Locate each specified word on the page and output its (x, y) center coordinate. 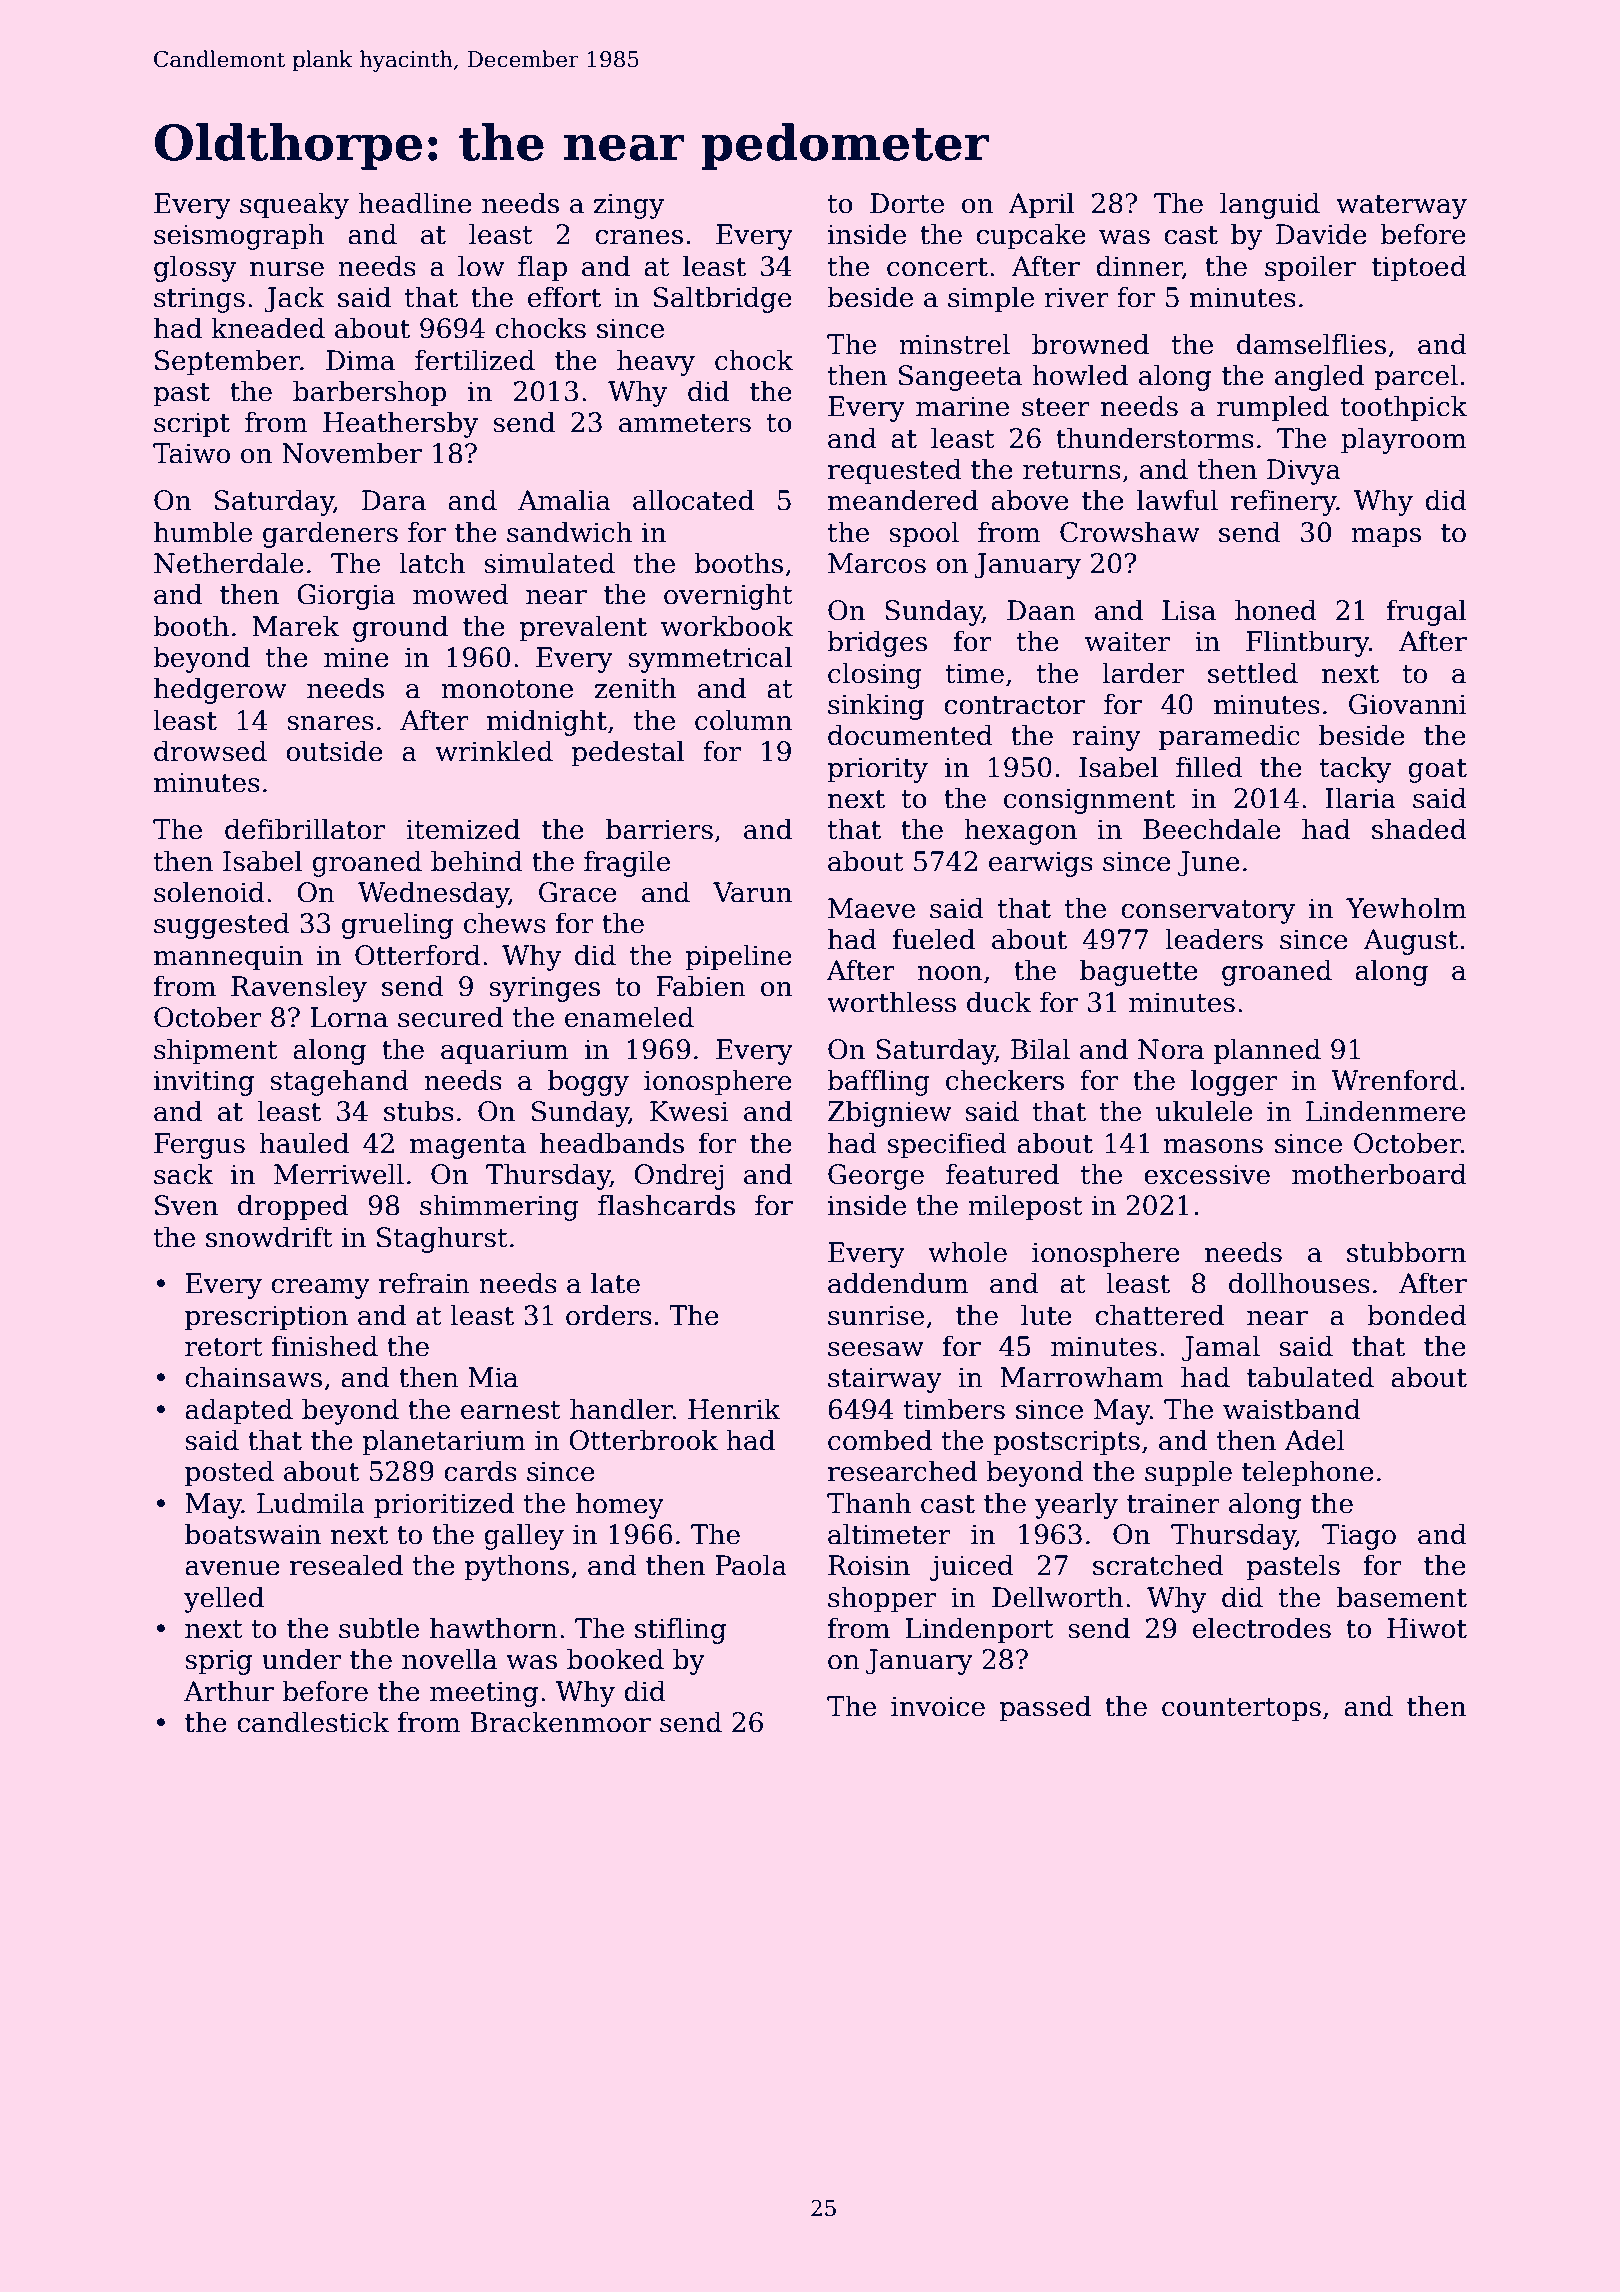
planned (1267, 1051)
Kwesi (689, 1111)
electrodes (1262, 1628)
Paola (751, 1565)
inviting (204, 1083)
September (227, 362)
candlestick (313, 1722)
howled (1080, 375)
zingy (629, 206)
